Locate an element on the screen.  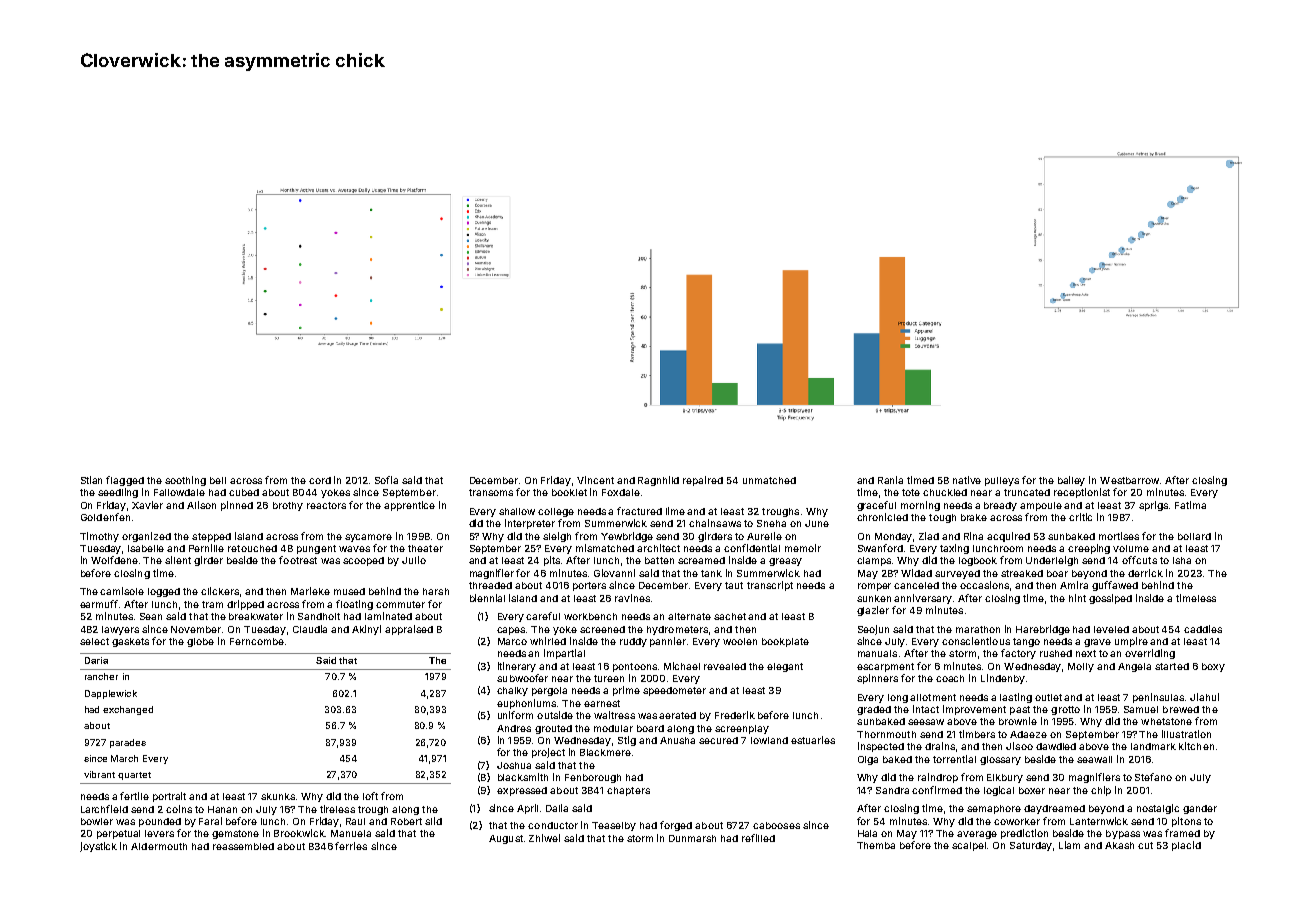
impartial is located at coordinates (564, 654).
